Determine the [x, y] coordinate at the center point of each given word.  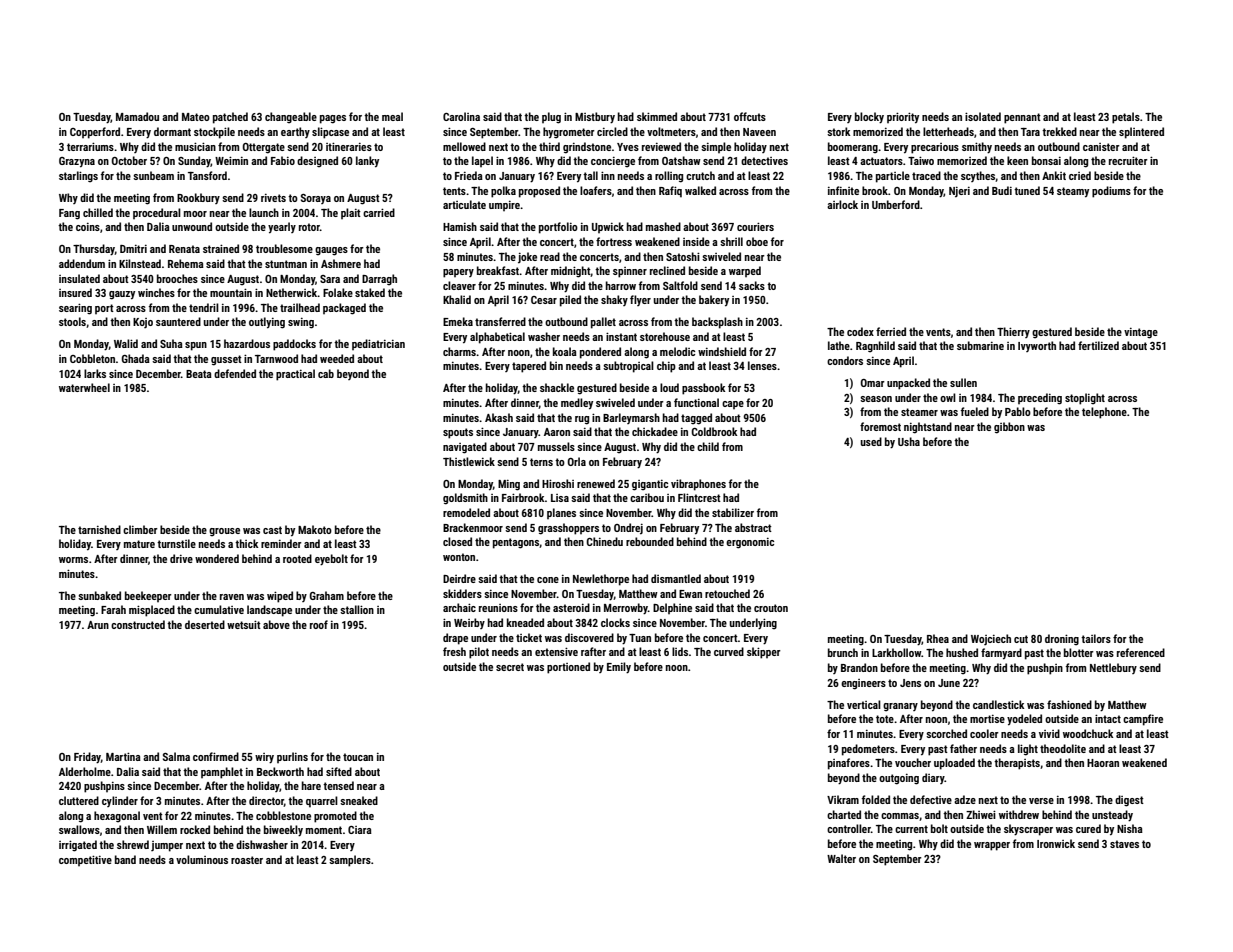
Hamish [460, 226]
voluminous [202, 859]
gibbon [1009, 428]
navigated [465, 448]
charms [459, 351]
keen [1017, 160]
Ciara [360, 830]
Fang [69, 214]
